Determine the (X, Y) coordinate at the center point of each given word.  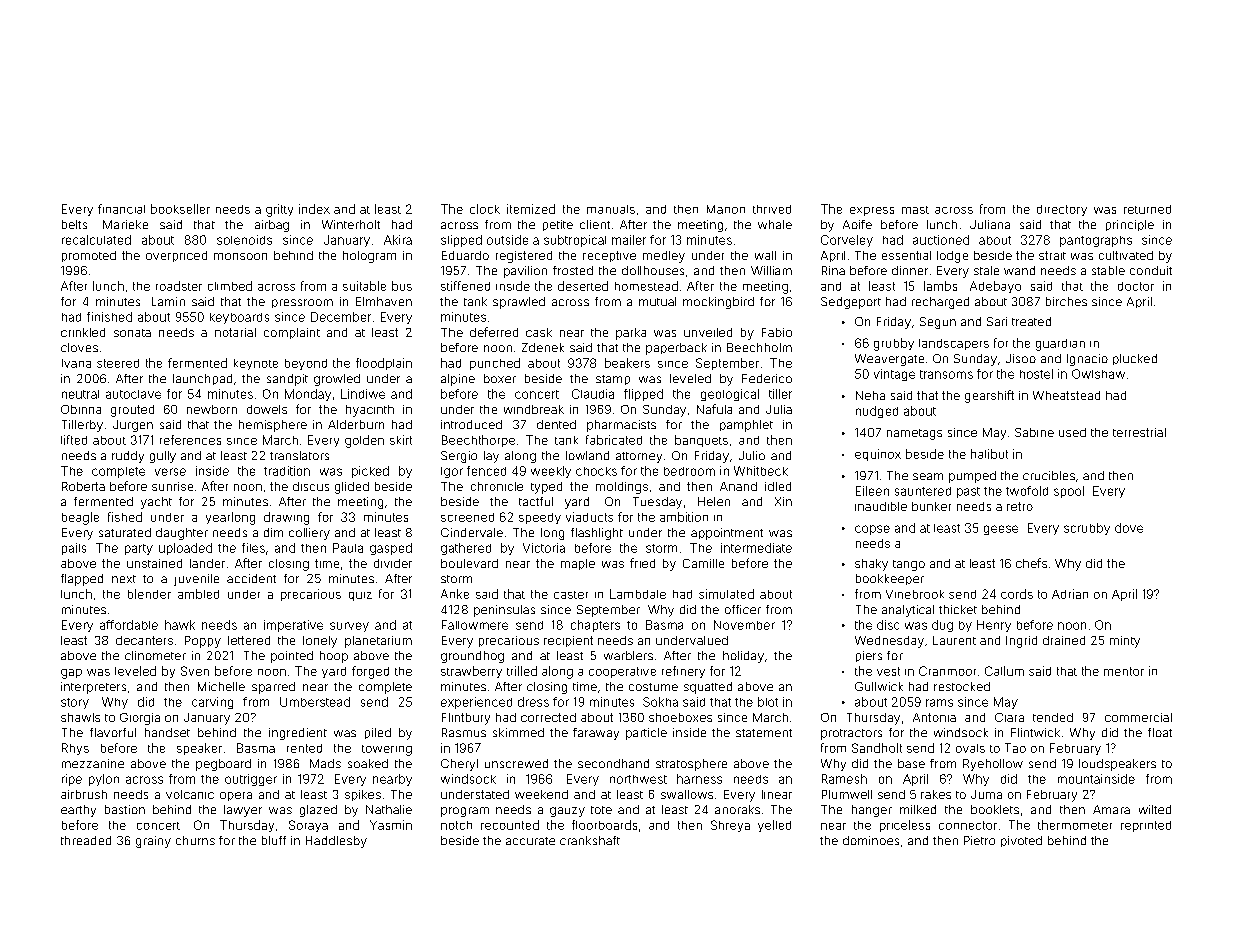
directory (1062, 210)
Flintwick (1035, 732)
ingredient (298, 734)
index (314, 209)
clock (485, 209)
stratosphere (691, 765)
